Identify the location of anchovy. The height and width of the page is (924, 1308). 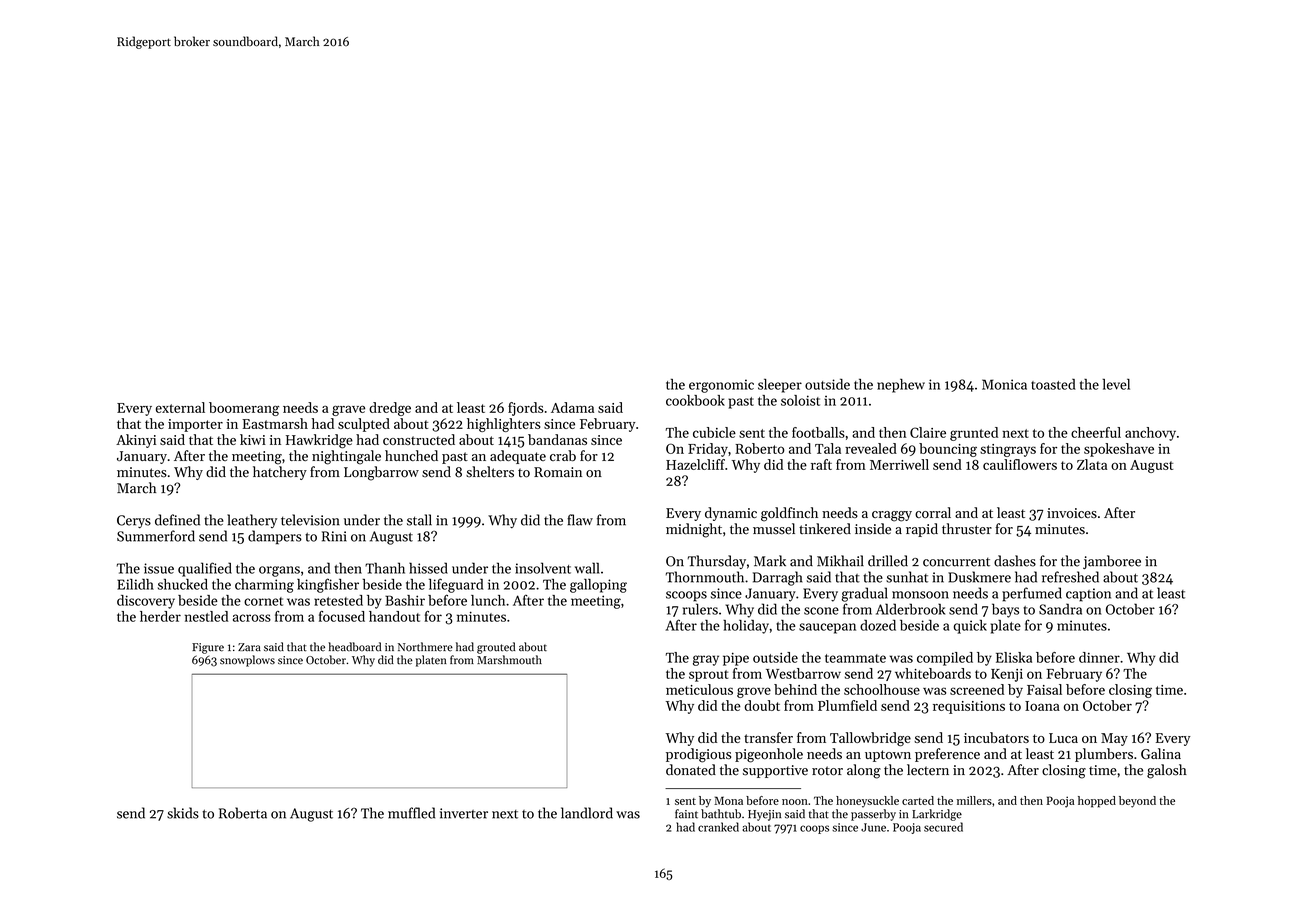
(1150, 434).
